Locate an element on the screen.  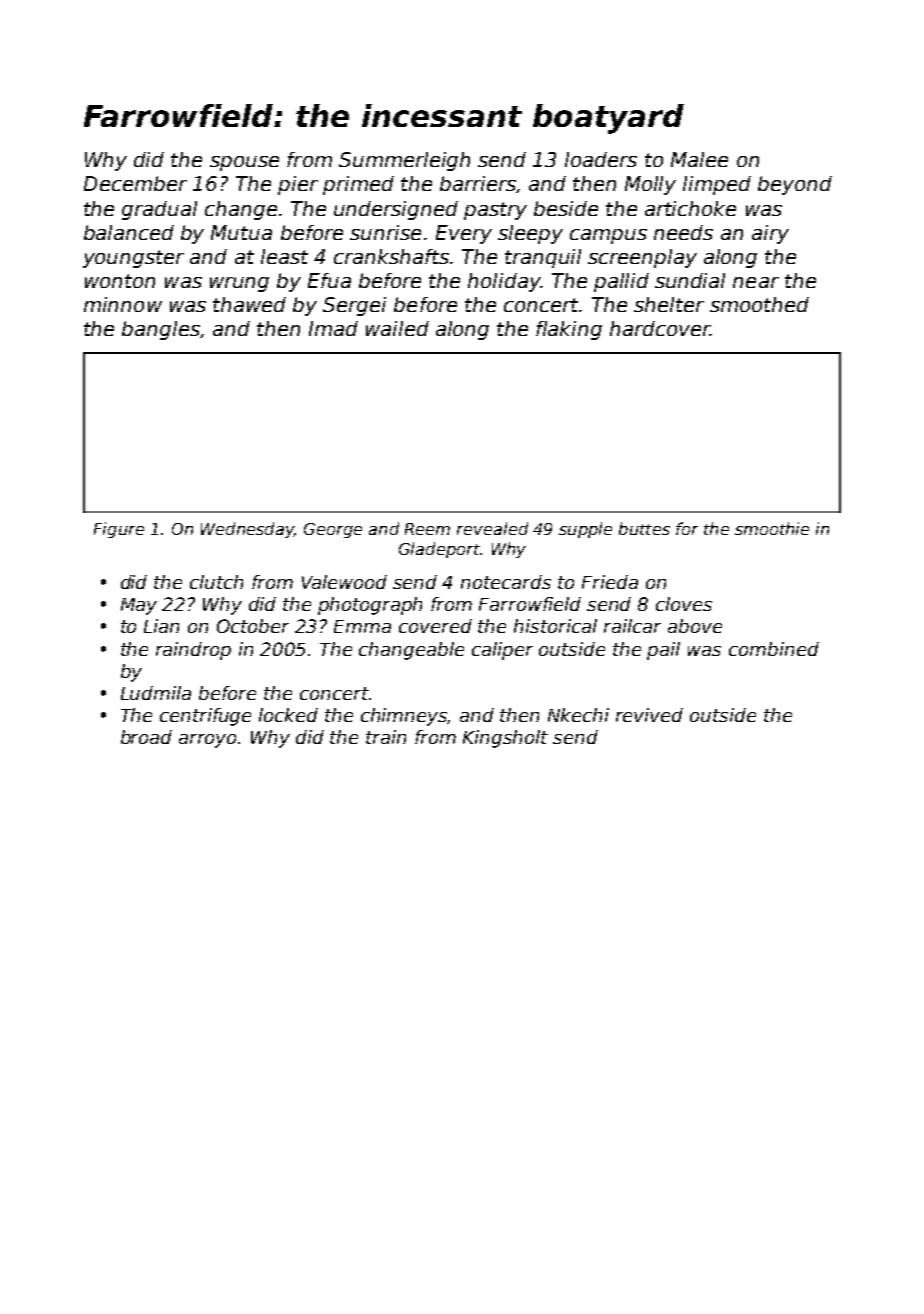
broad is located at coordinates (146, 737).
